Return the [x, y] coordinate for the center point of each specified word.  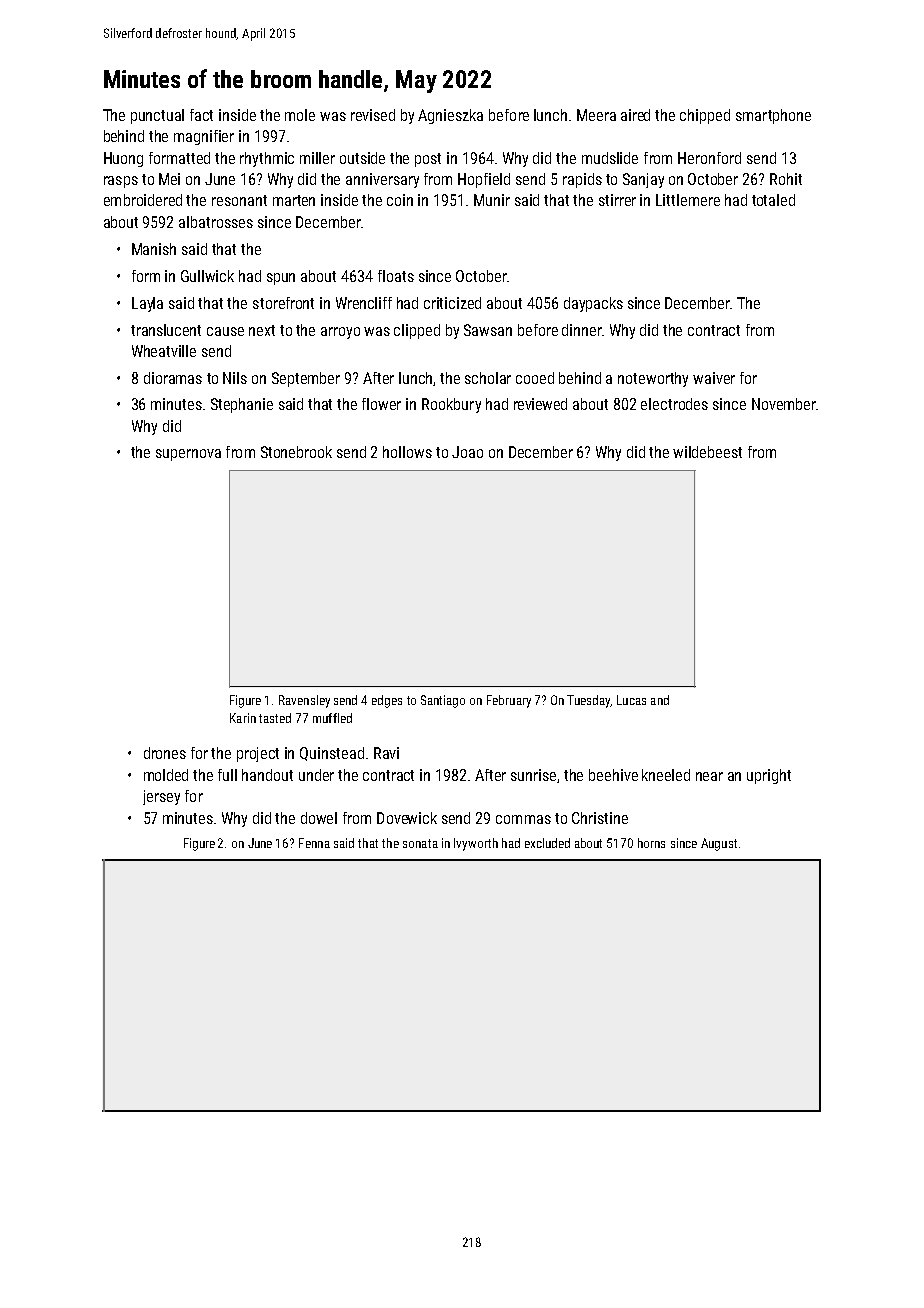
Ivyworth [476, 844]
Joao [467, 452]
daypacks [593, 304]
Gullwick [207, 276]
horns [651, 843]
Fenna [314, 843]
